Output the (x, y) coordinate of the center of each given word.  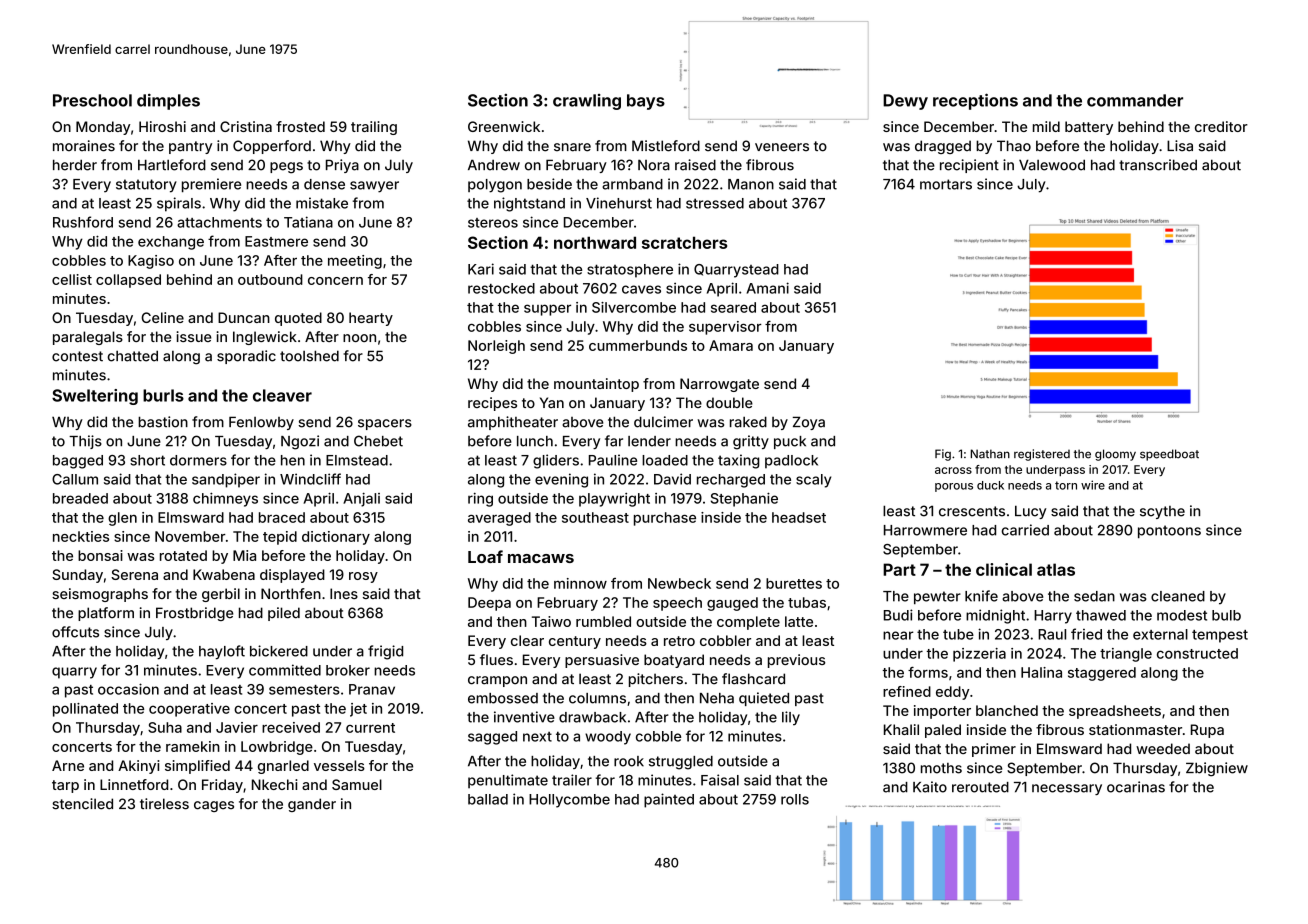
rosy (363, 577)
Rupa (1207, 731)
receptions (975, 101)
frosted (300, 126)
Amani (768, 288)
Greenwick (504, 126)
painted (669, 800)
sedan (1094, 596)
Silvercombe (634, 307)
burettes (794, 583)
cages (214, 806)
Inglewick (265, 338)
